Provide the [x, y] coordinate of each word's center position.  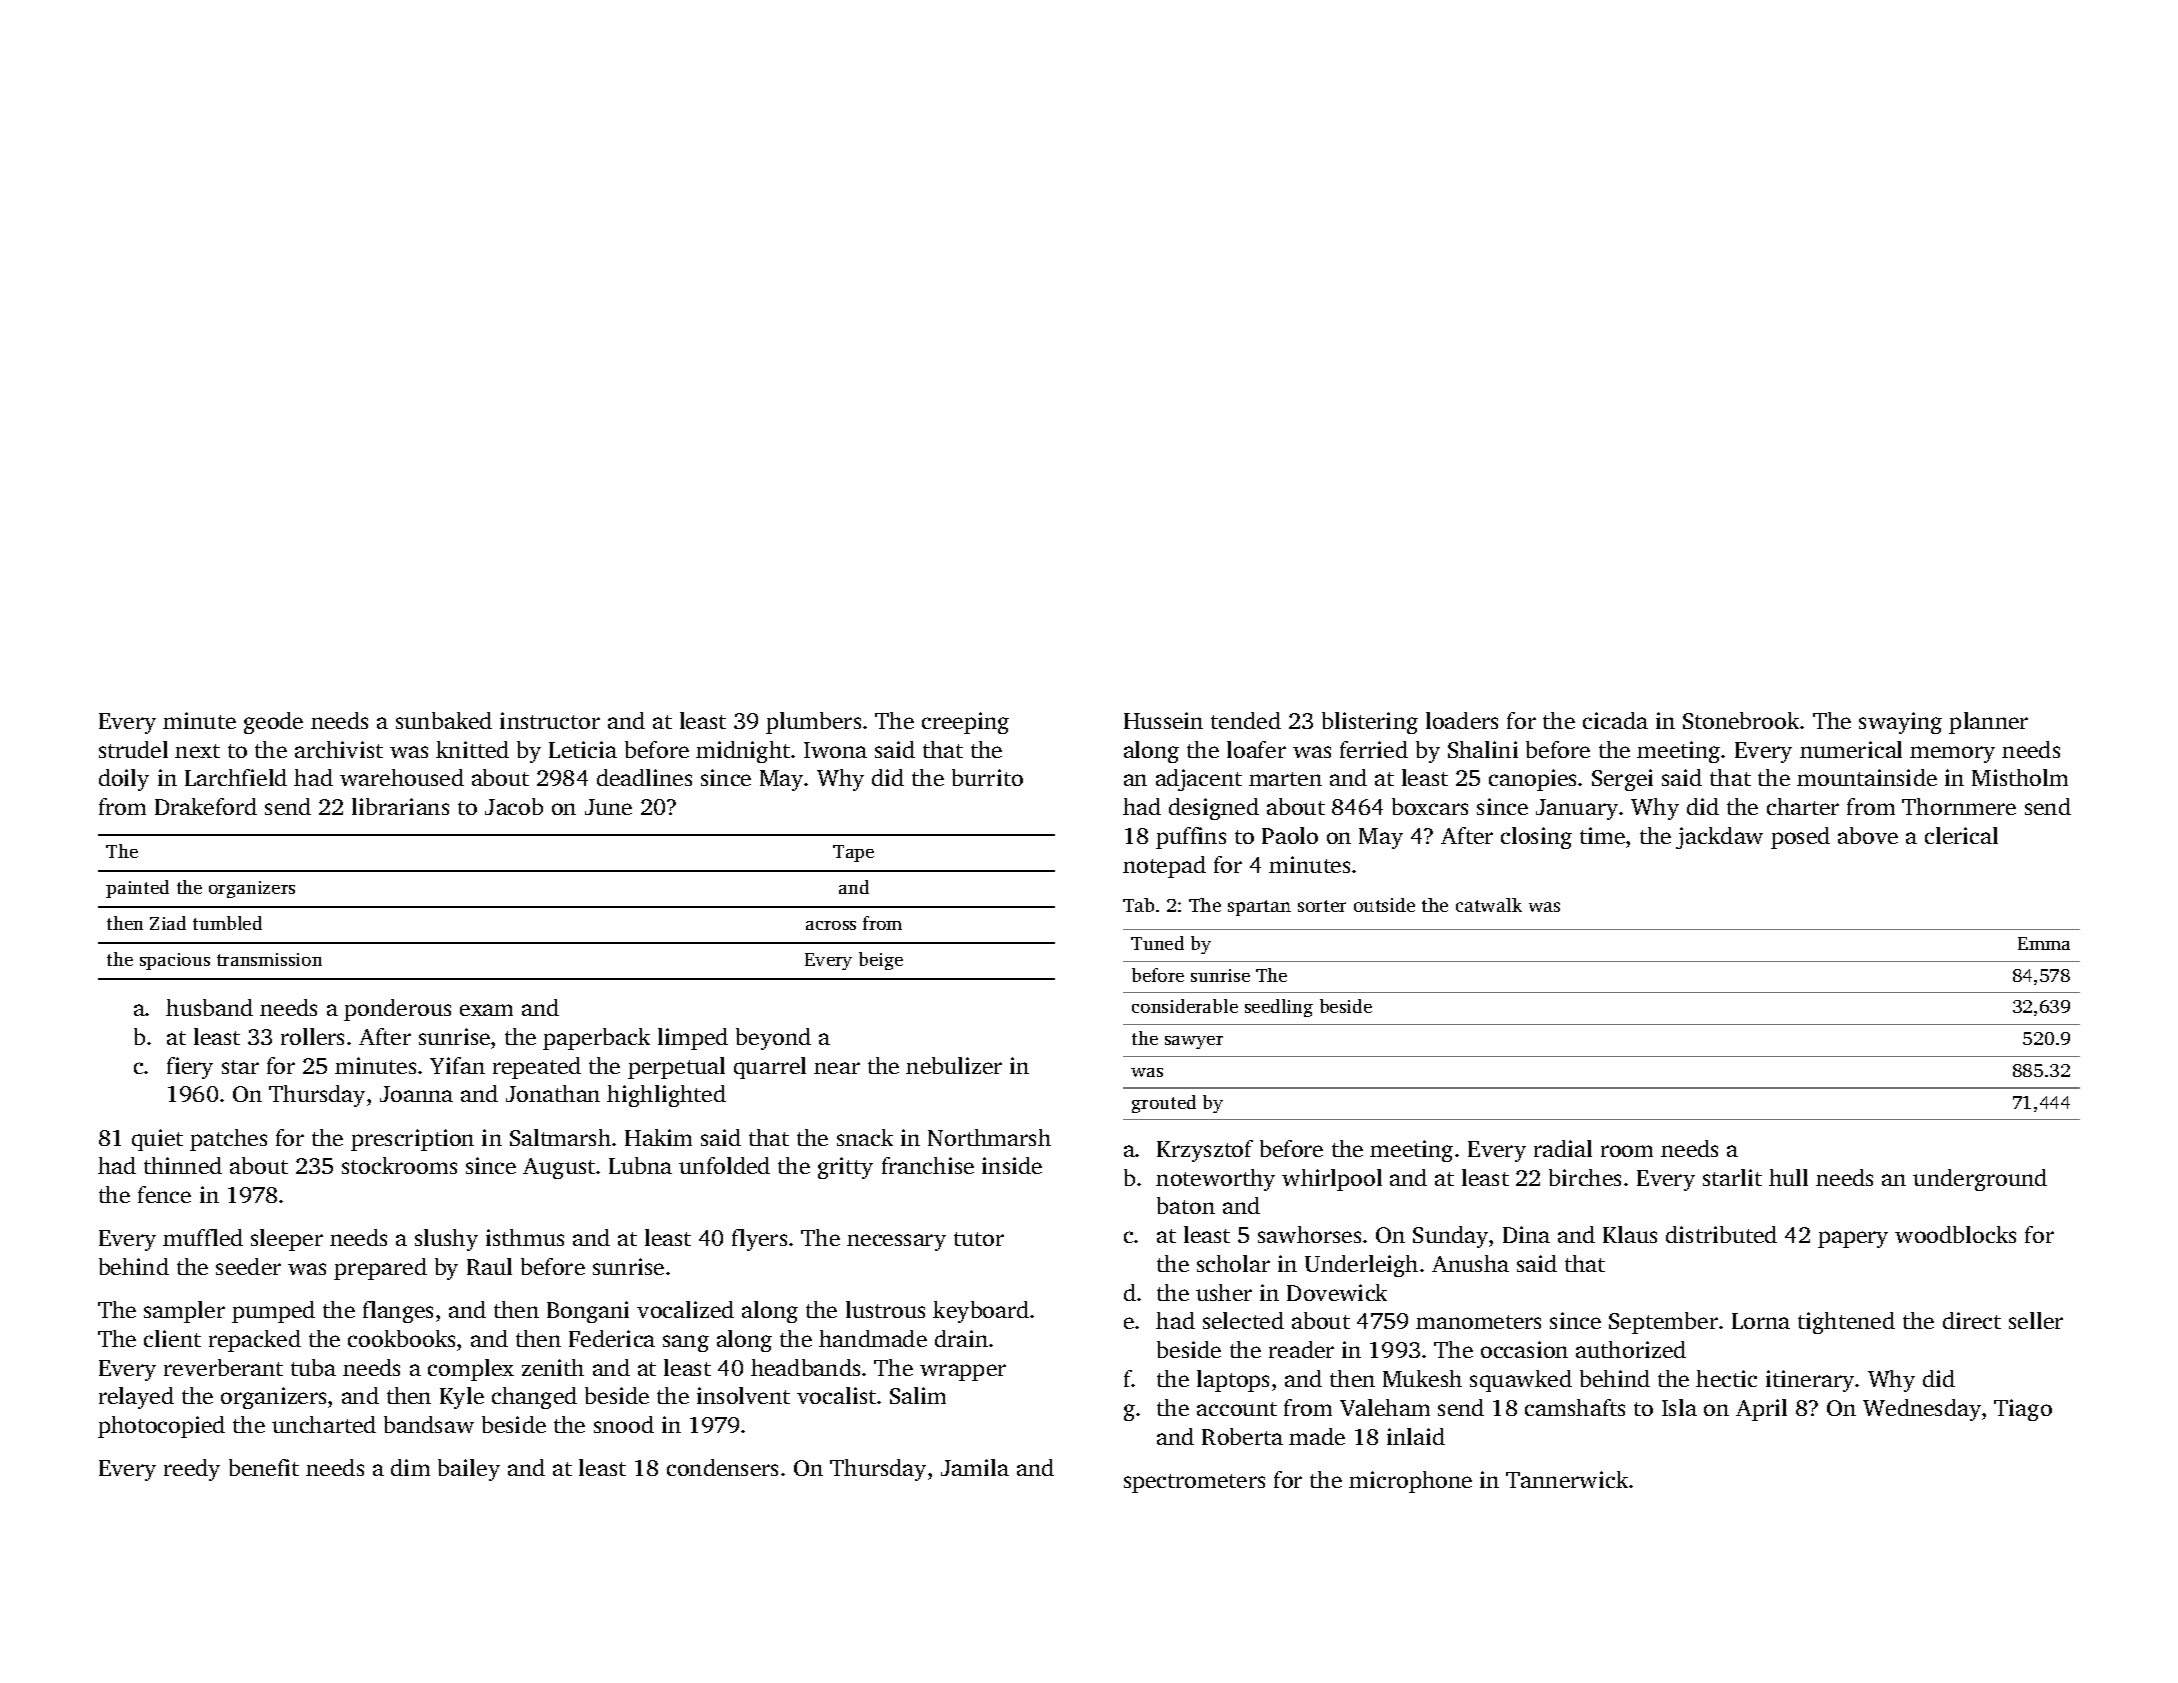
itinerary [1810, 1381]
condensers [722, 1467]
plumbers [813, 723]
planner [1988, 723]
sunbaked [444, 720]
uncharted [324, 1424]
